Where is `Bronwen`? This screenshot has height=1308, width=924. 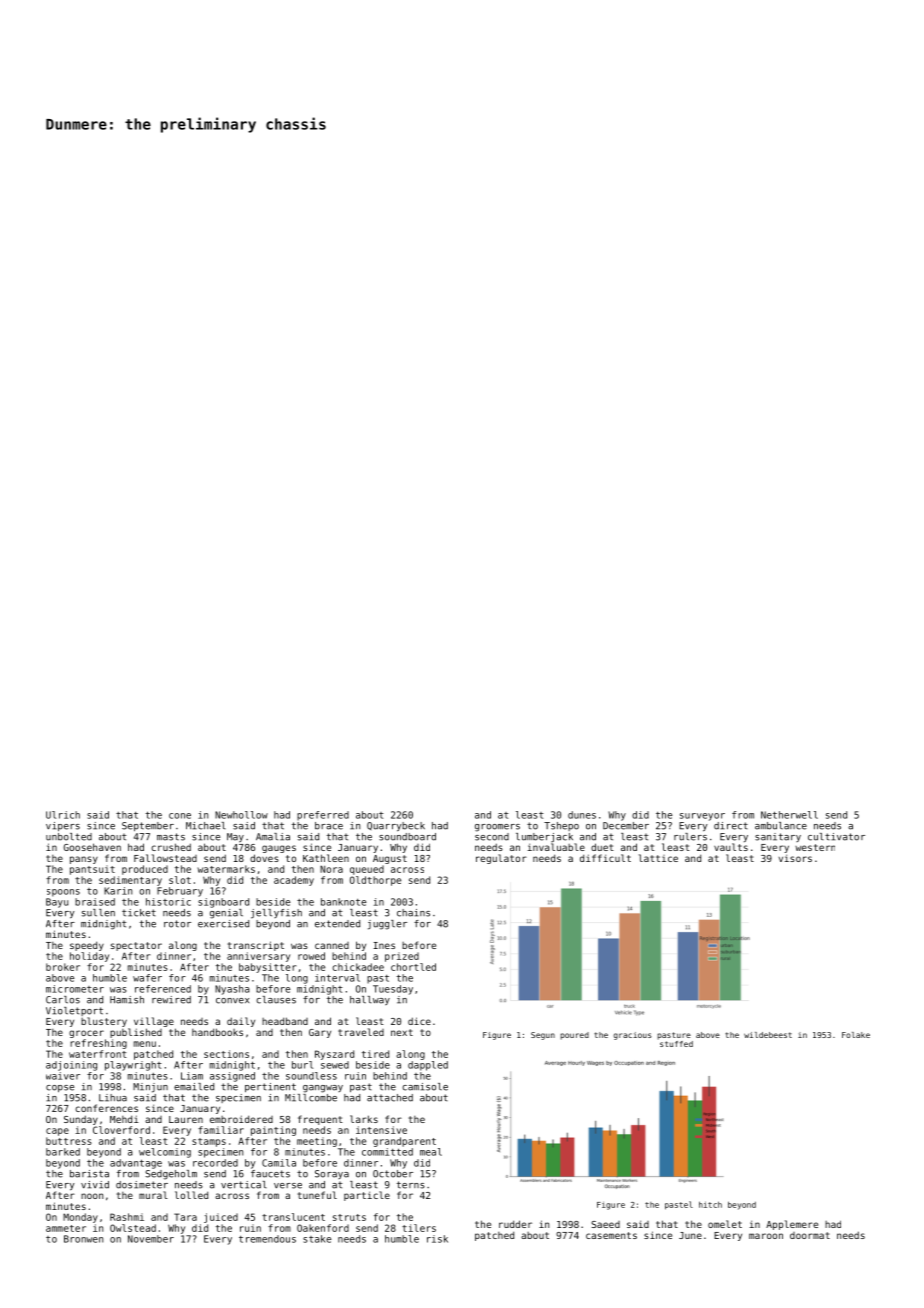 Bronwen is located at coordinates (83, 1239).
